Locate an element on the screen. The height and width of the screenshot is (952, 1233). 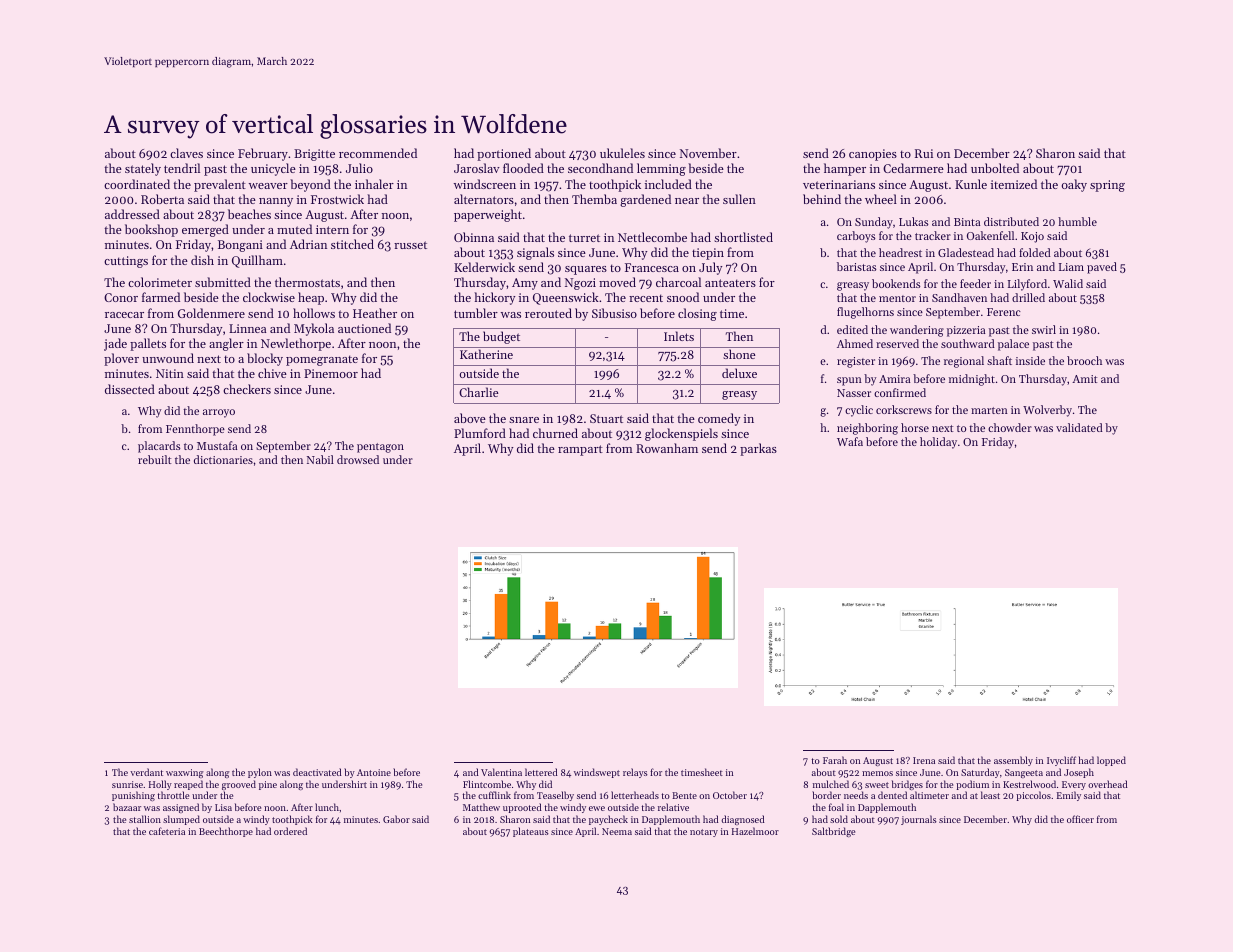
Beechthorpe is located at coordinates (226, 832).
